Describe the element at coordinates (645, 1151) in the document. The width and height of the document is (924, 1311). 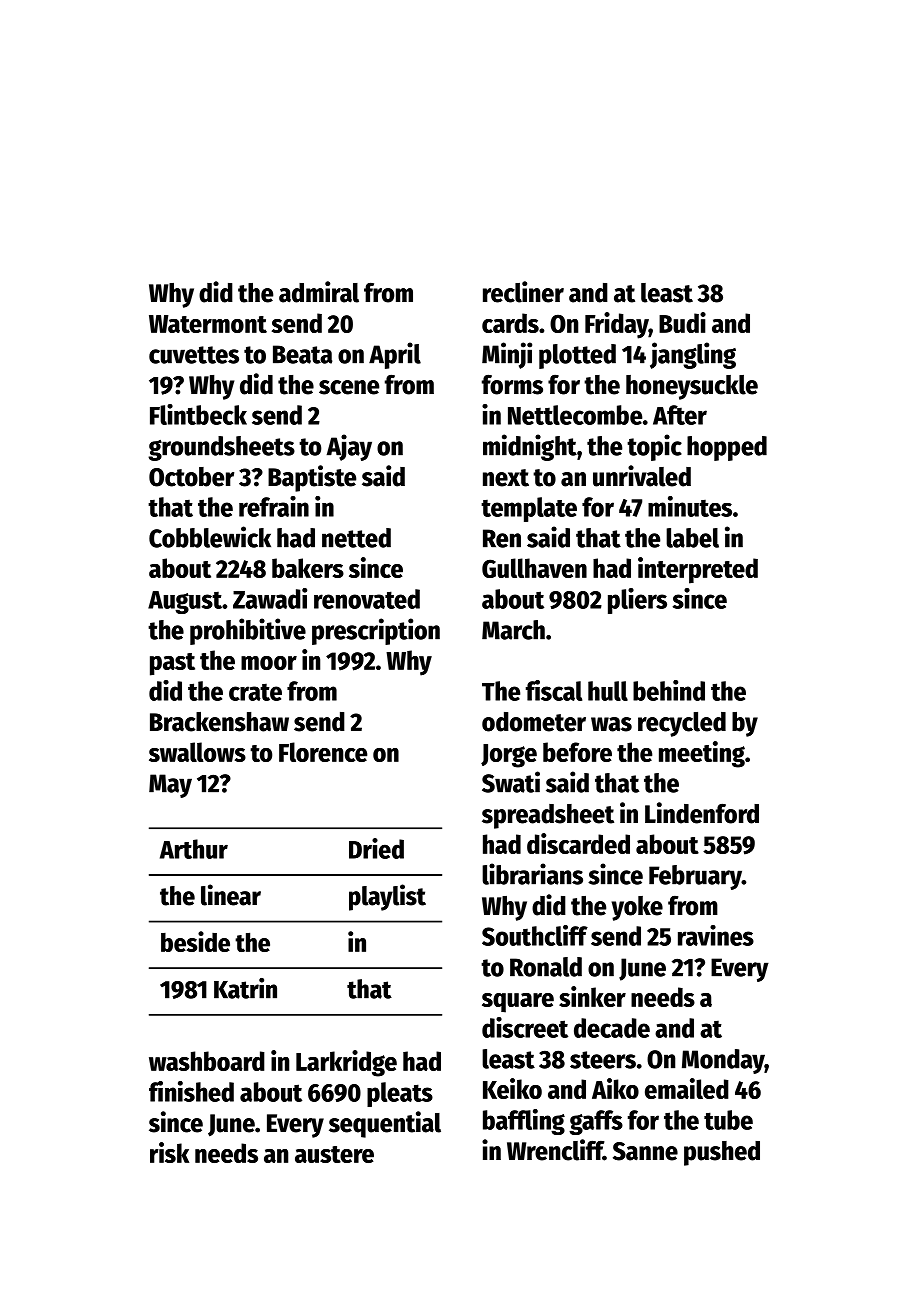
I see `Sanne` at that location.
